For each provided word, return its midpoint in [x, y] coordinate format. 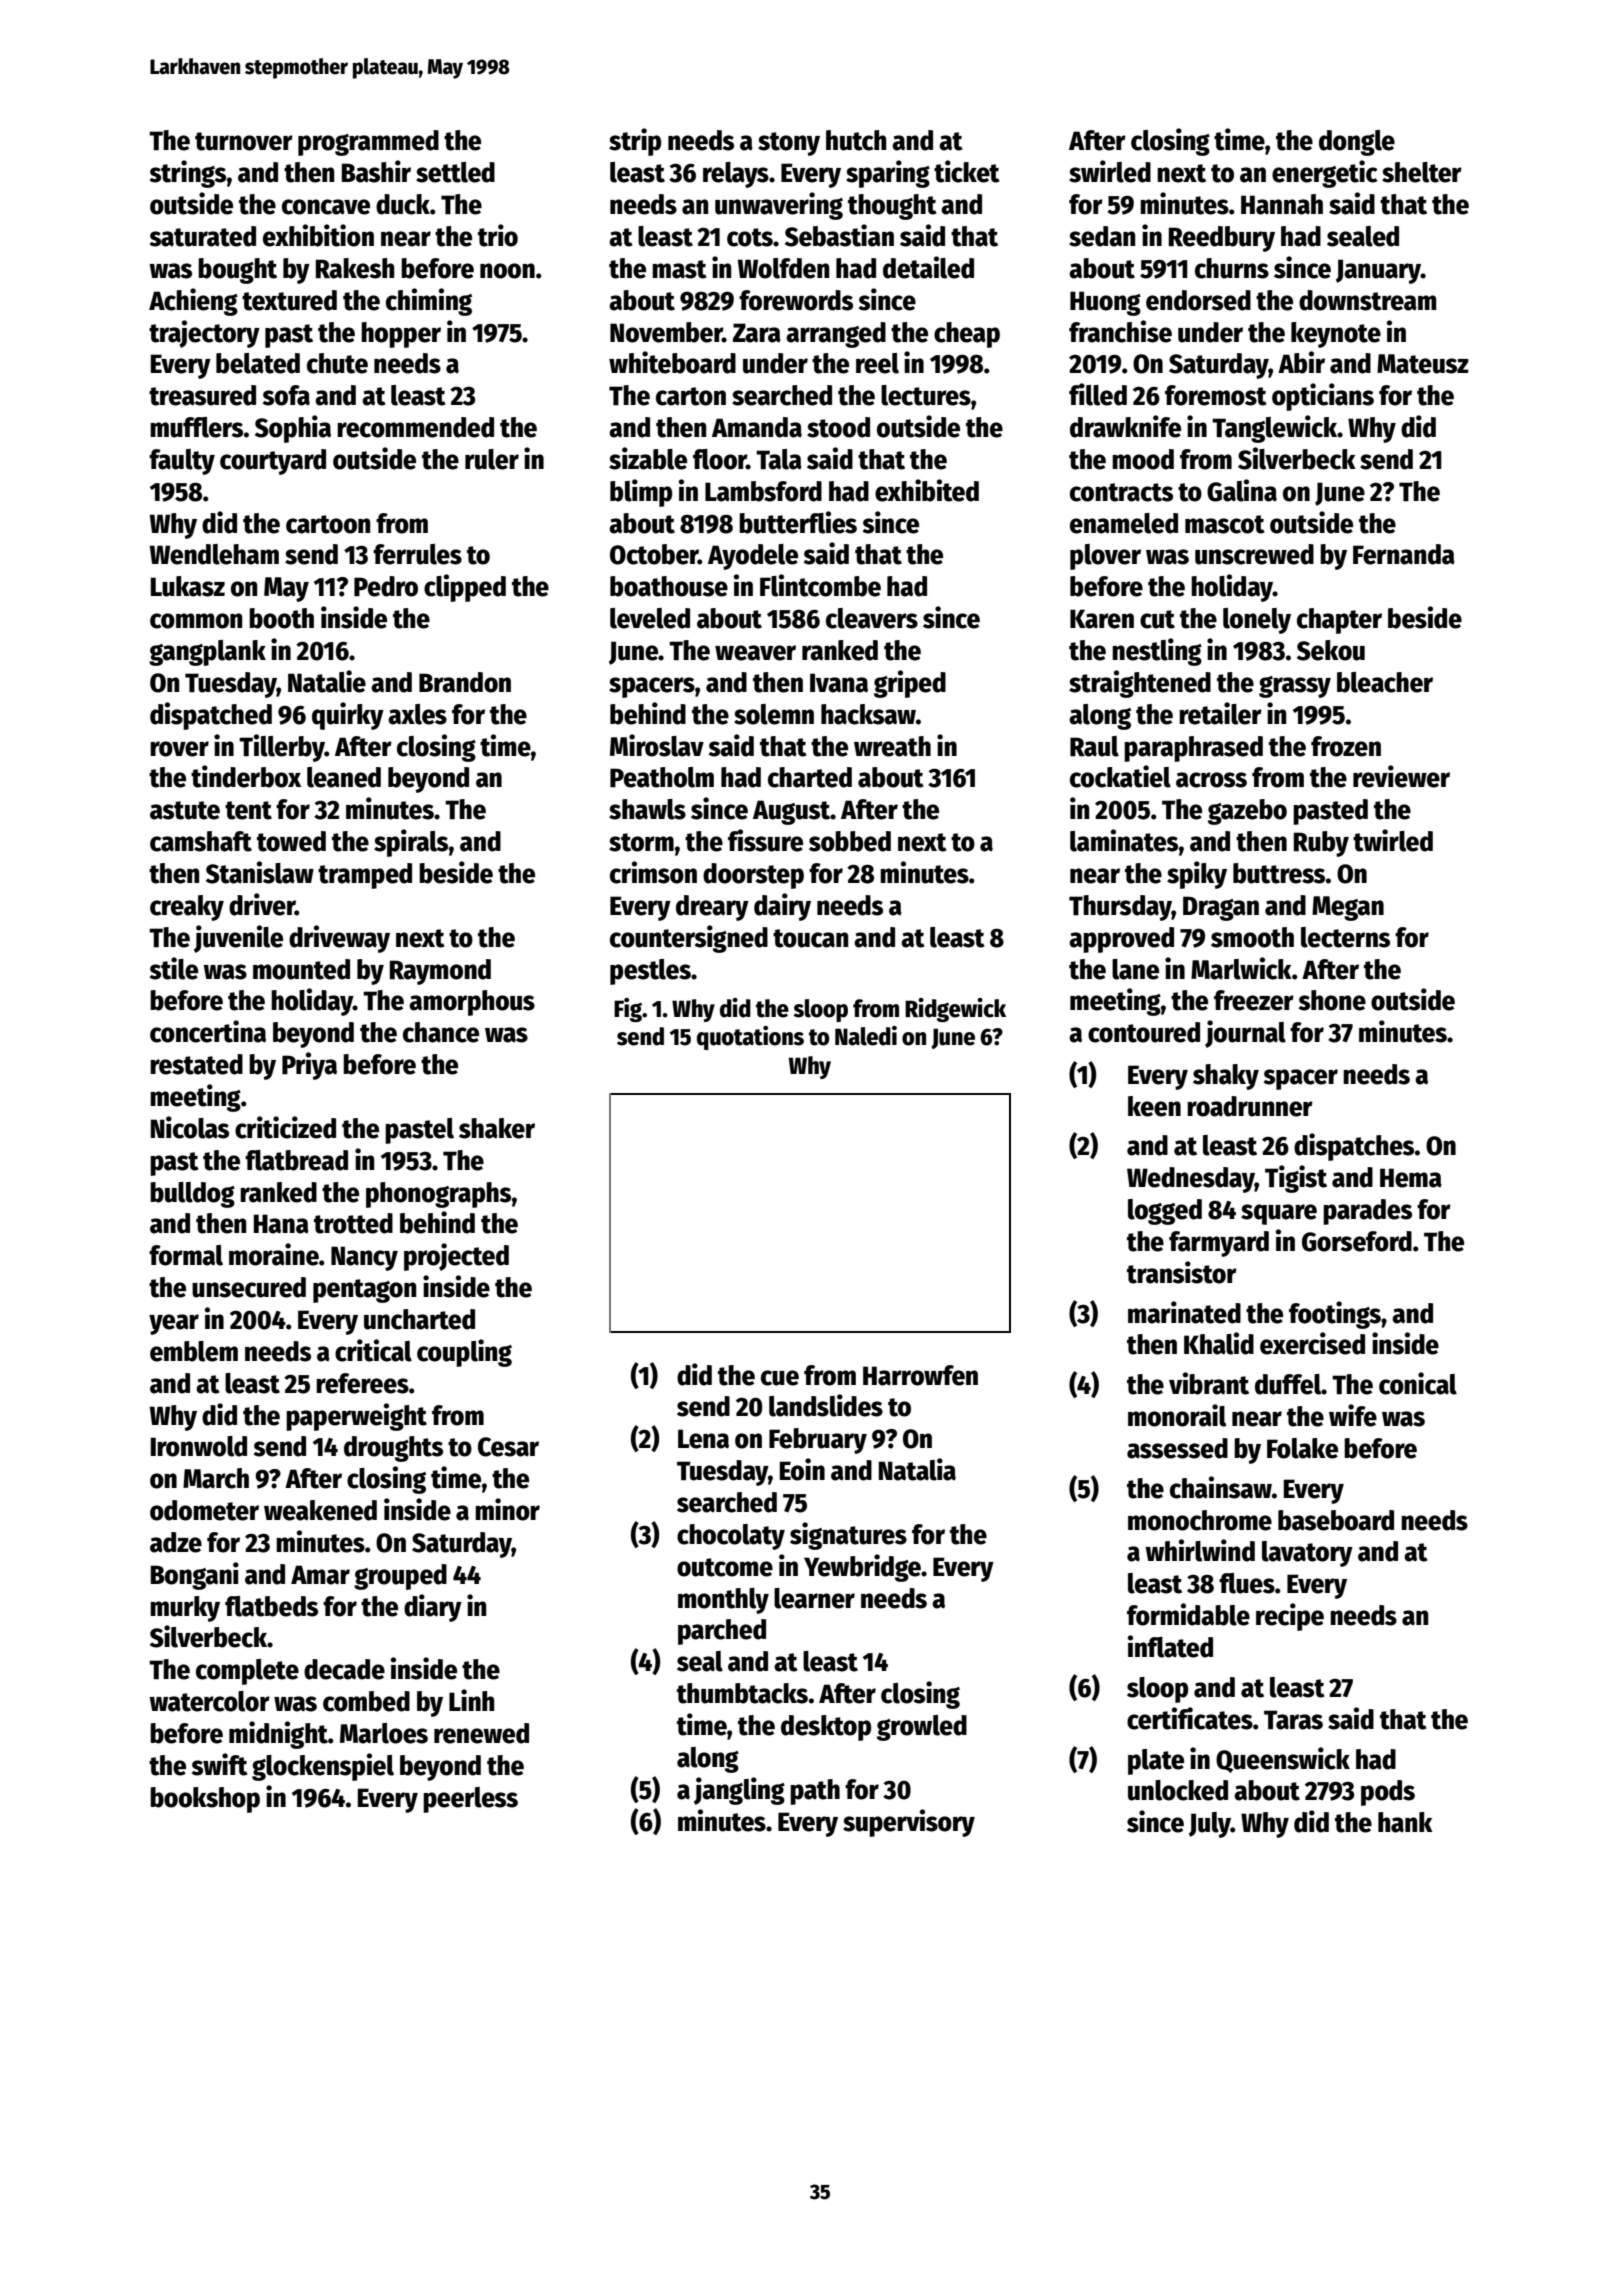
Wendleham [214, 554]
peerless [470, 1800]
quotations [750, 1038]
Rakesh [355, 268]
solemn [774, 714]
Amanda [757, 427]
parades [1367, 1212]
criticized [285, 1127]
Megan [1348, 908]
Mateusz [1423, 364]
